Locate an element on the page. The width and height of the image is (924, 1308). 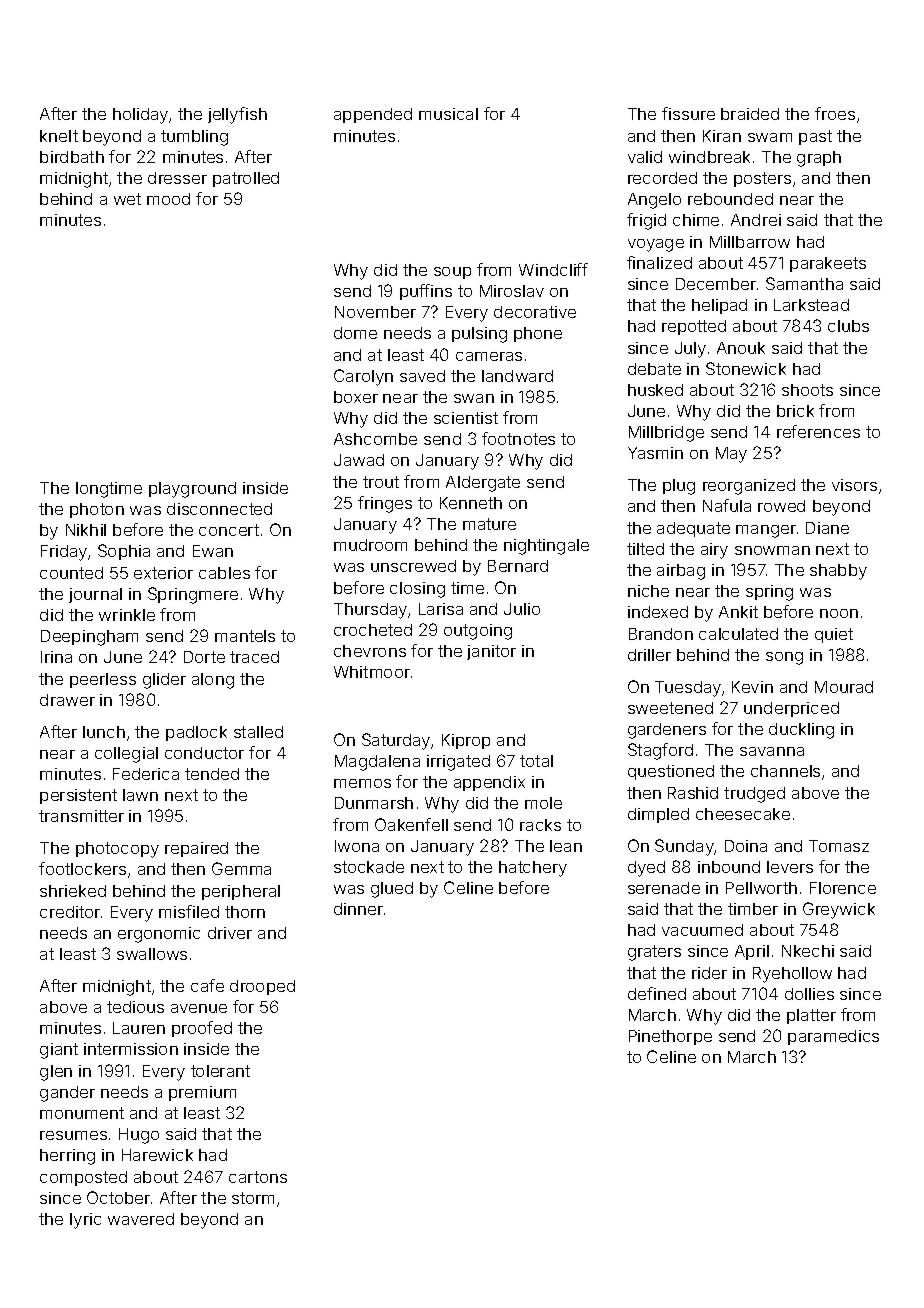
fissure is located at coordinates (688, 113).
